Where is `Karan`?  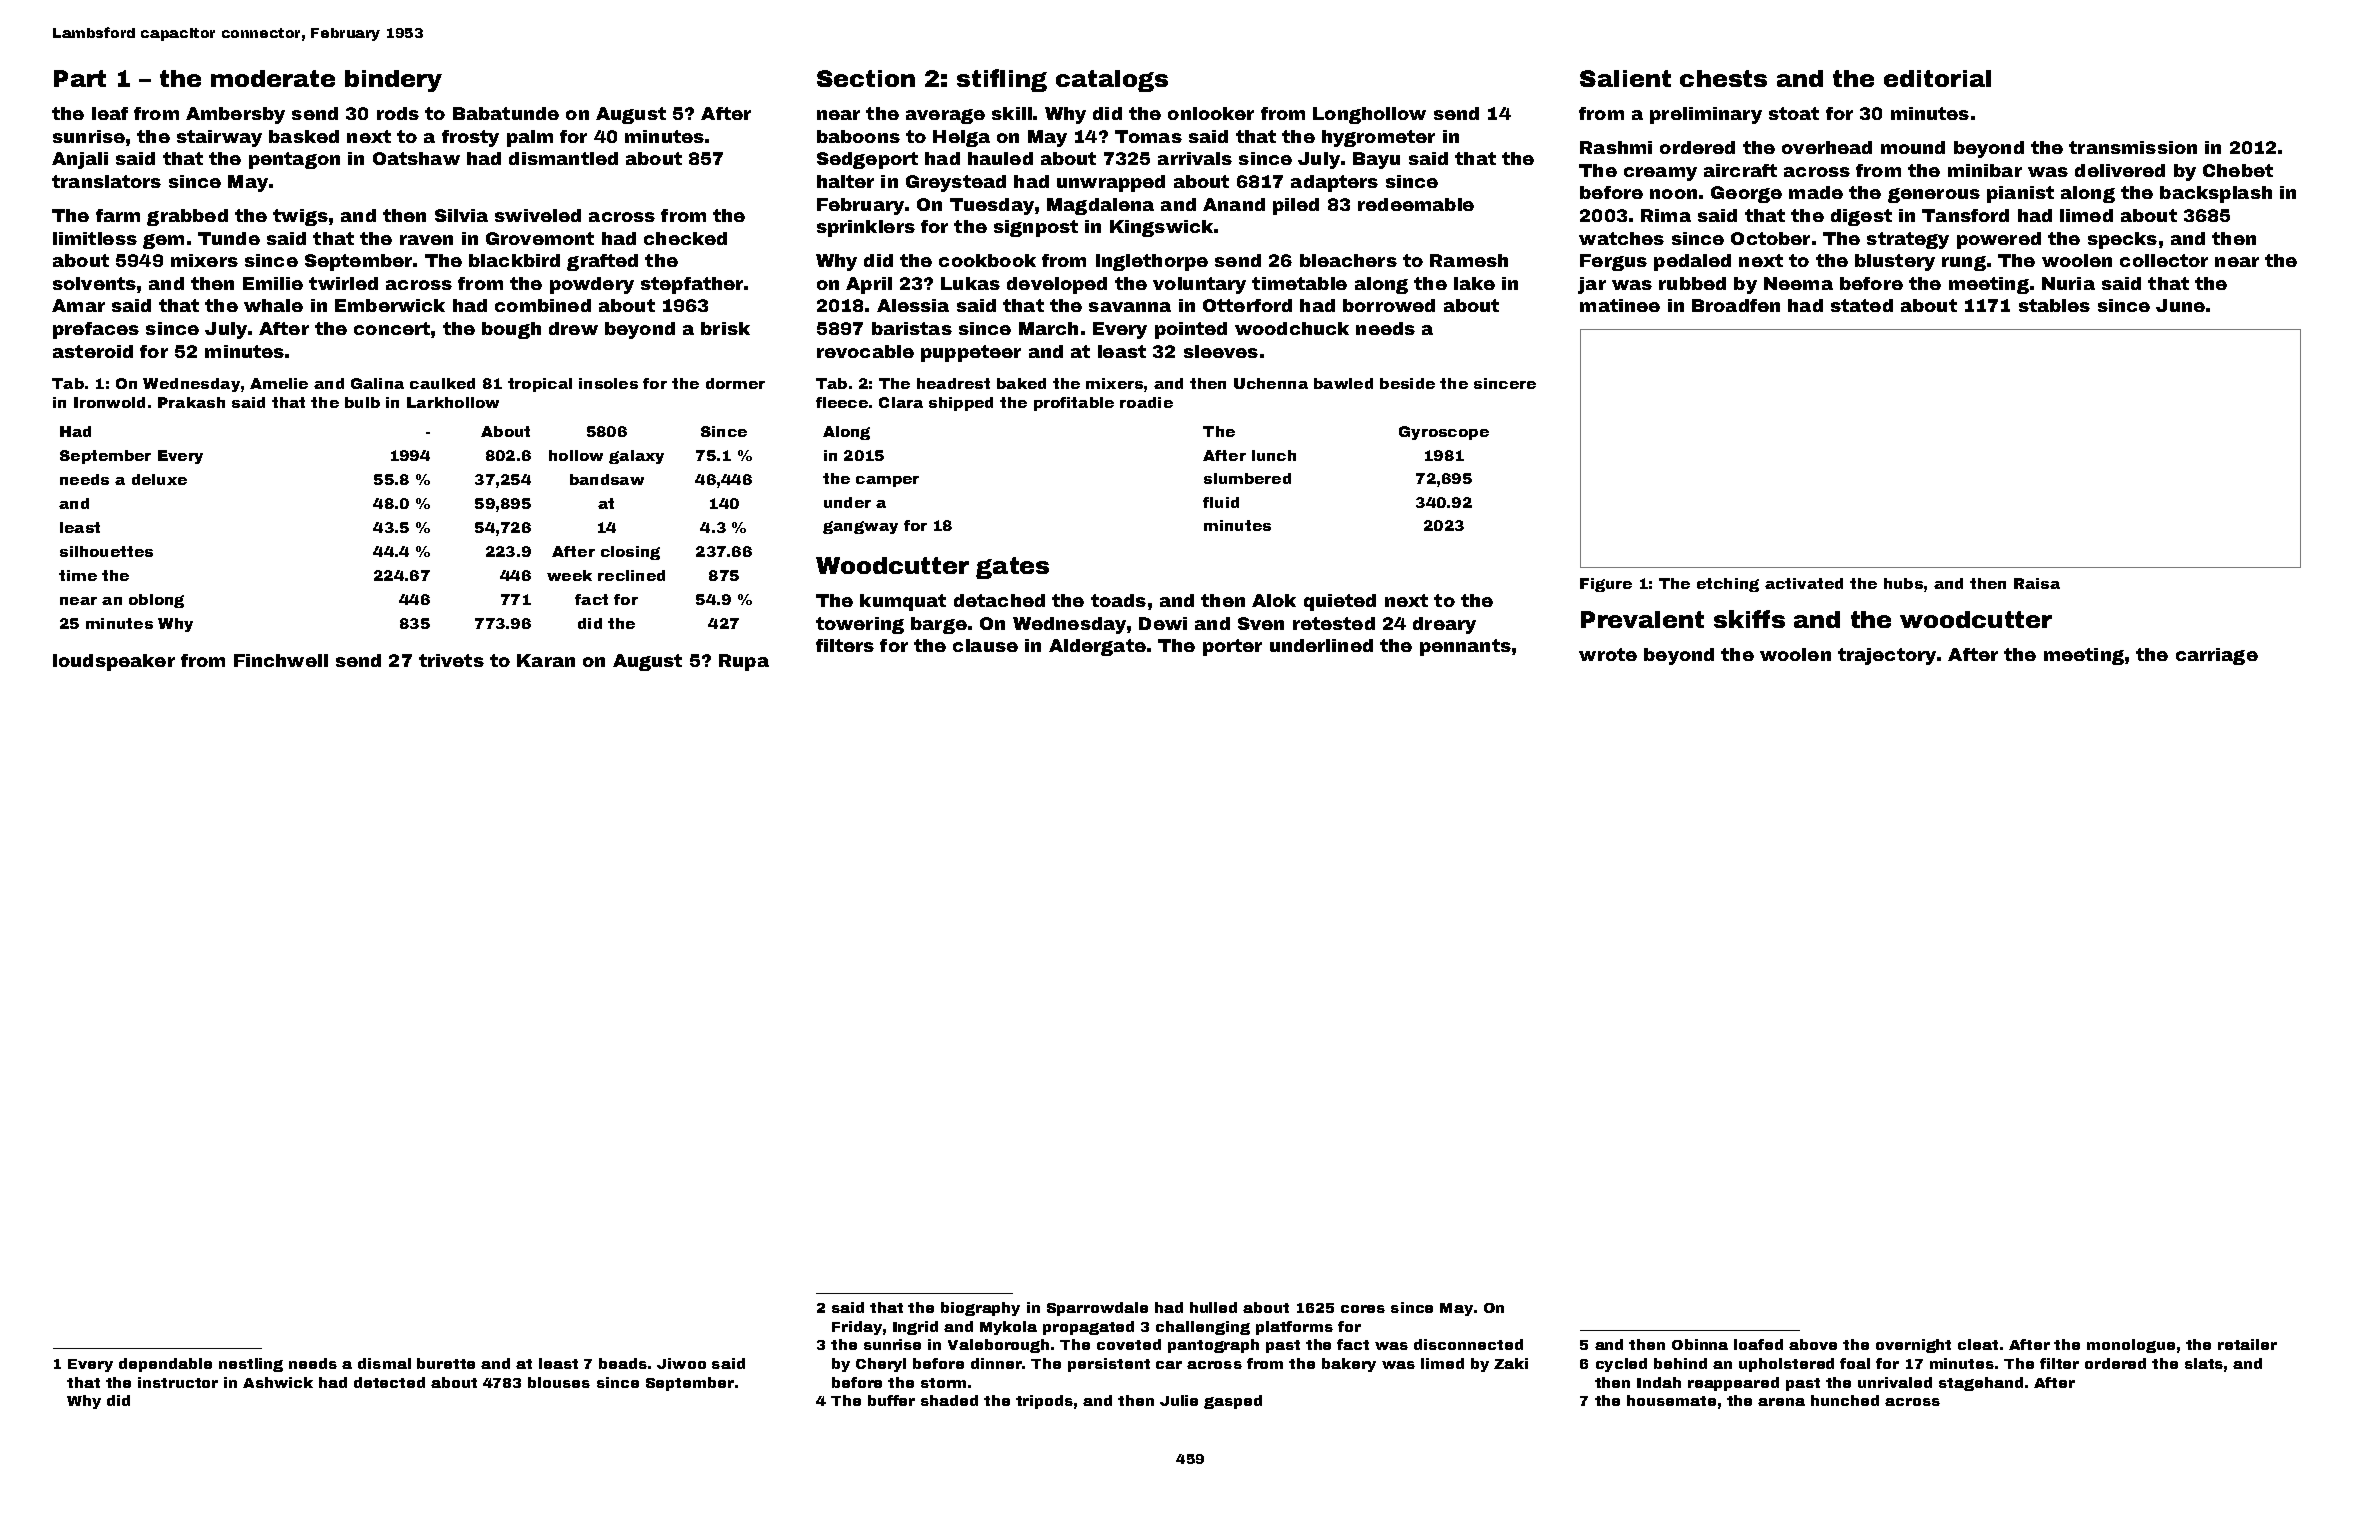
Karan is located at coordinates (546, 660).
